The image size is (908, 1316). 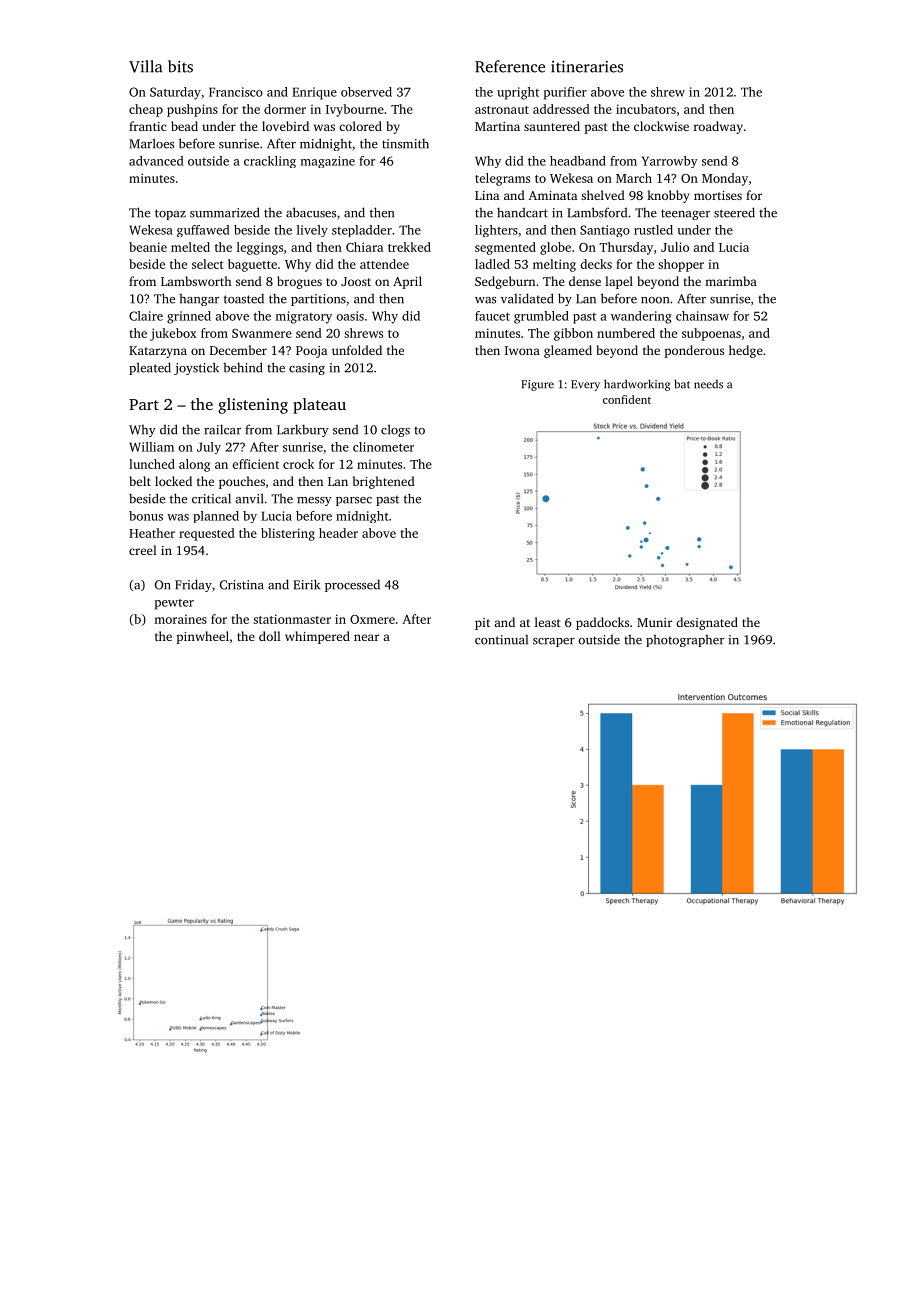 I want to click on pewter, so click(x=174, y=604).
